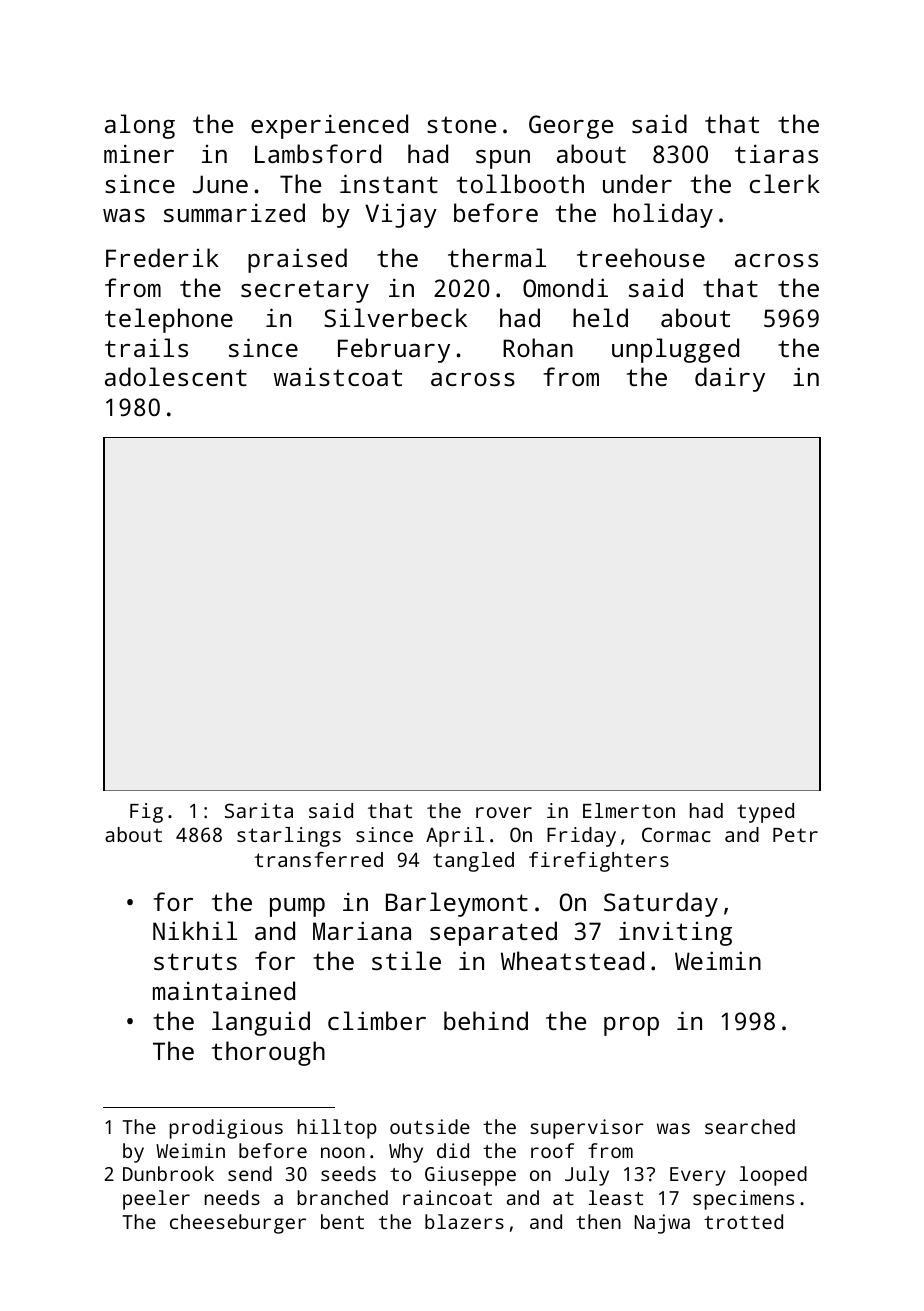 This screenshot has height=1311, width=924. What do you see at coordinates (486, 1020) in the screenshot?
I see `behind` at bounding box center [486, 1020].
